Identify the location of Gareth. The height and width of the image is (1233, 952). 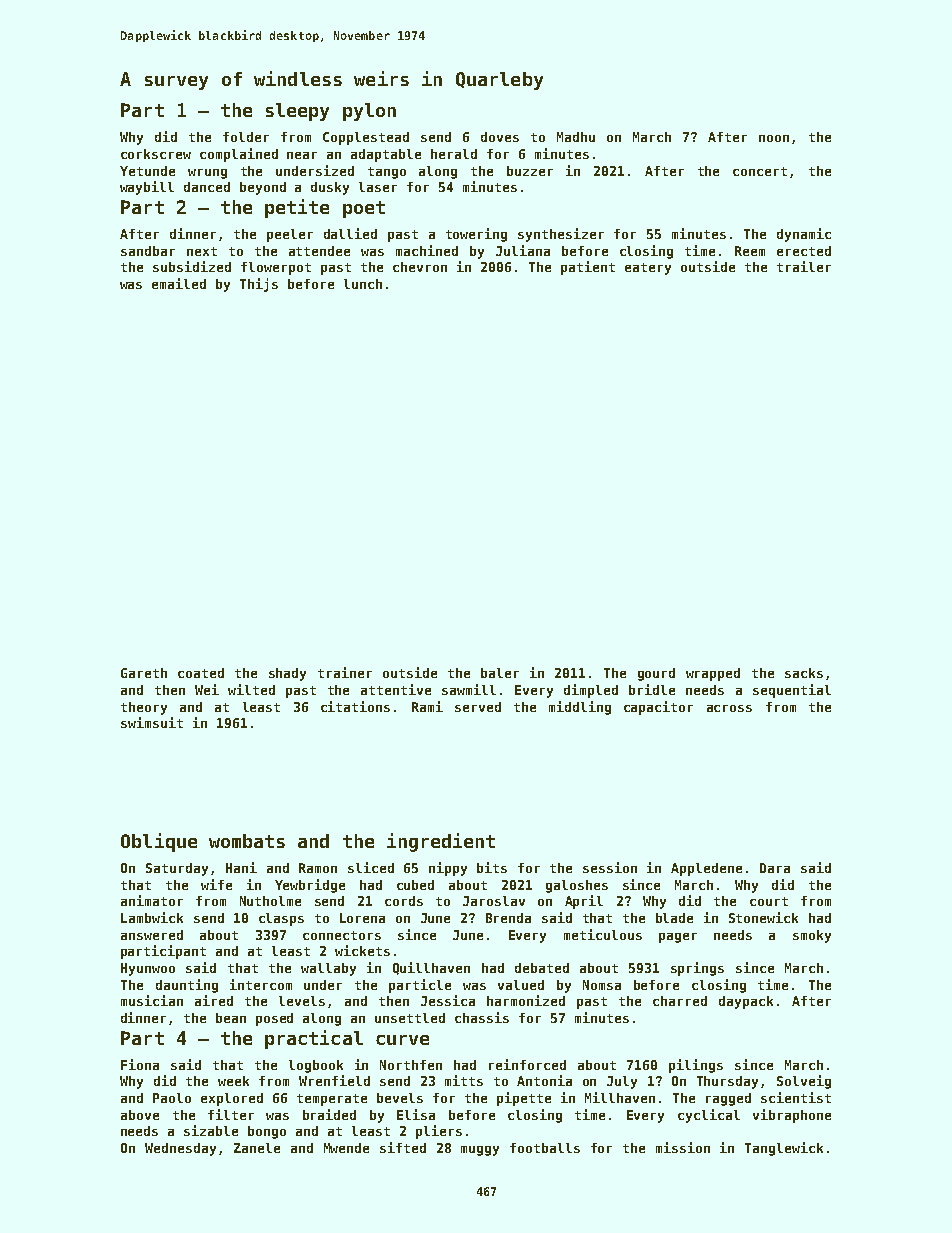
(144, 673).
